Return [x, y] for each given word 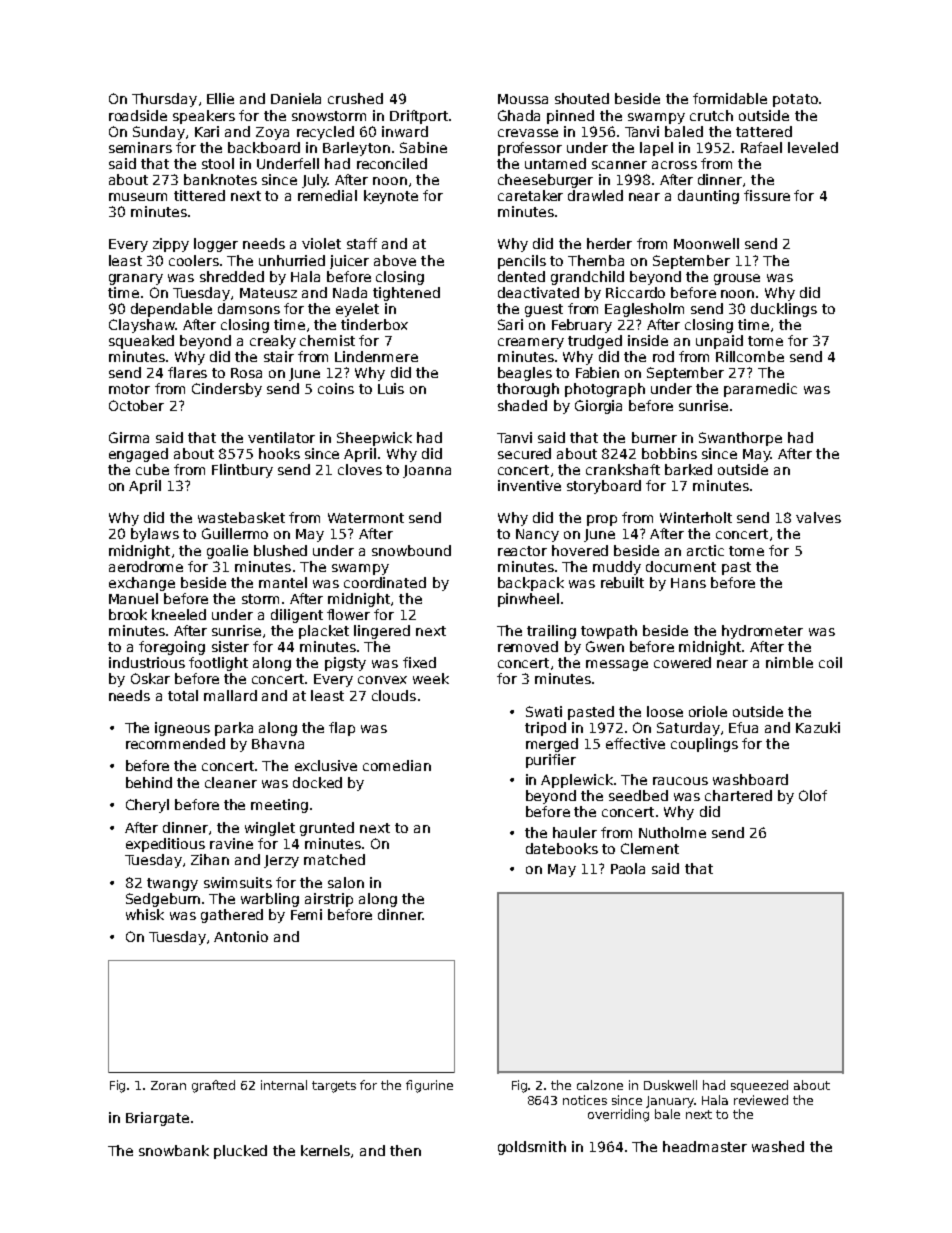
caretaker [530, 195]
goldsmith [532, 1148]
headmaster [705, 1146]
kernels [325, 1150]
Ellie [220, 98]
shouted [582, 98]
